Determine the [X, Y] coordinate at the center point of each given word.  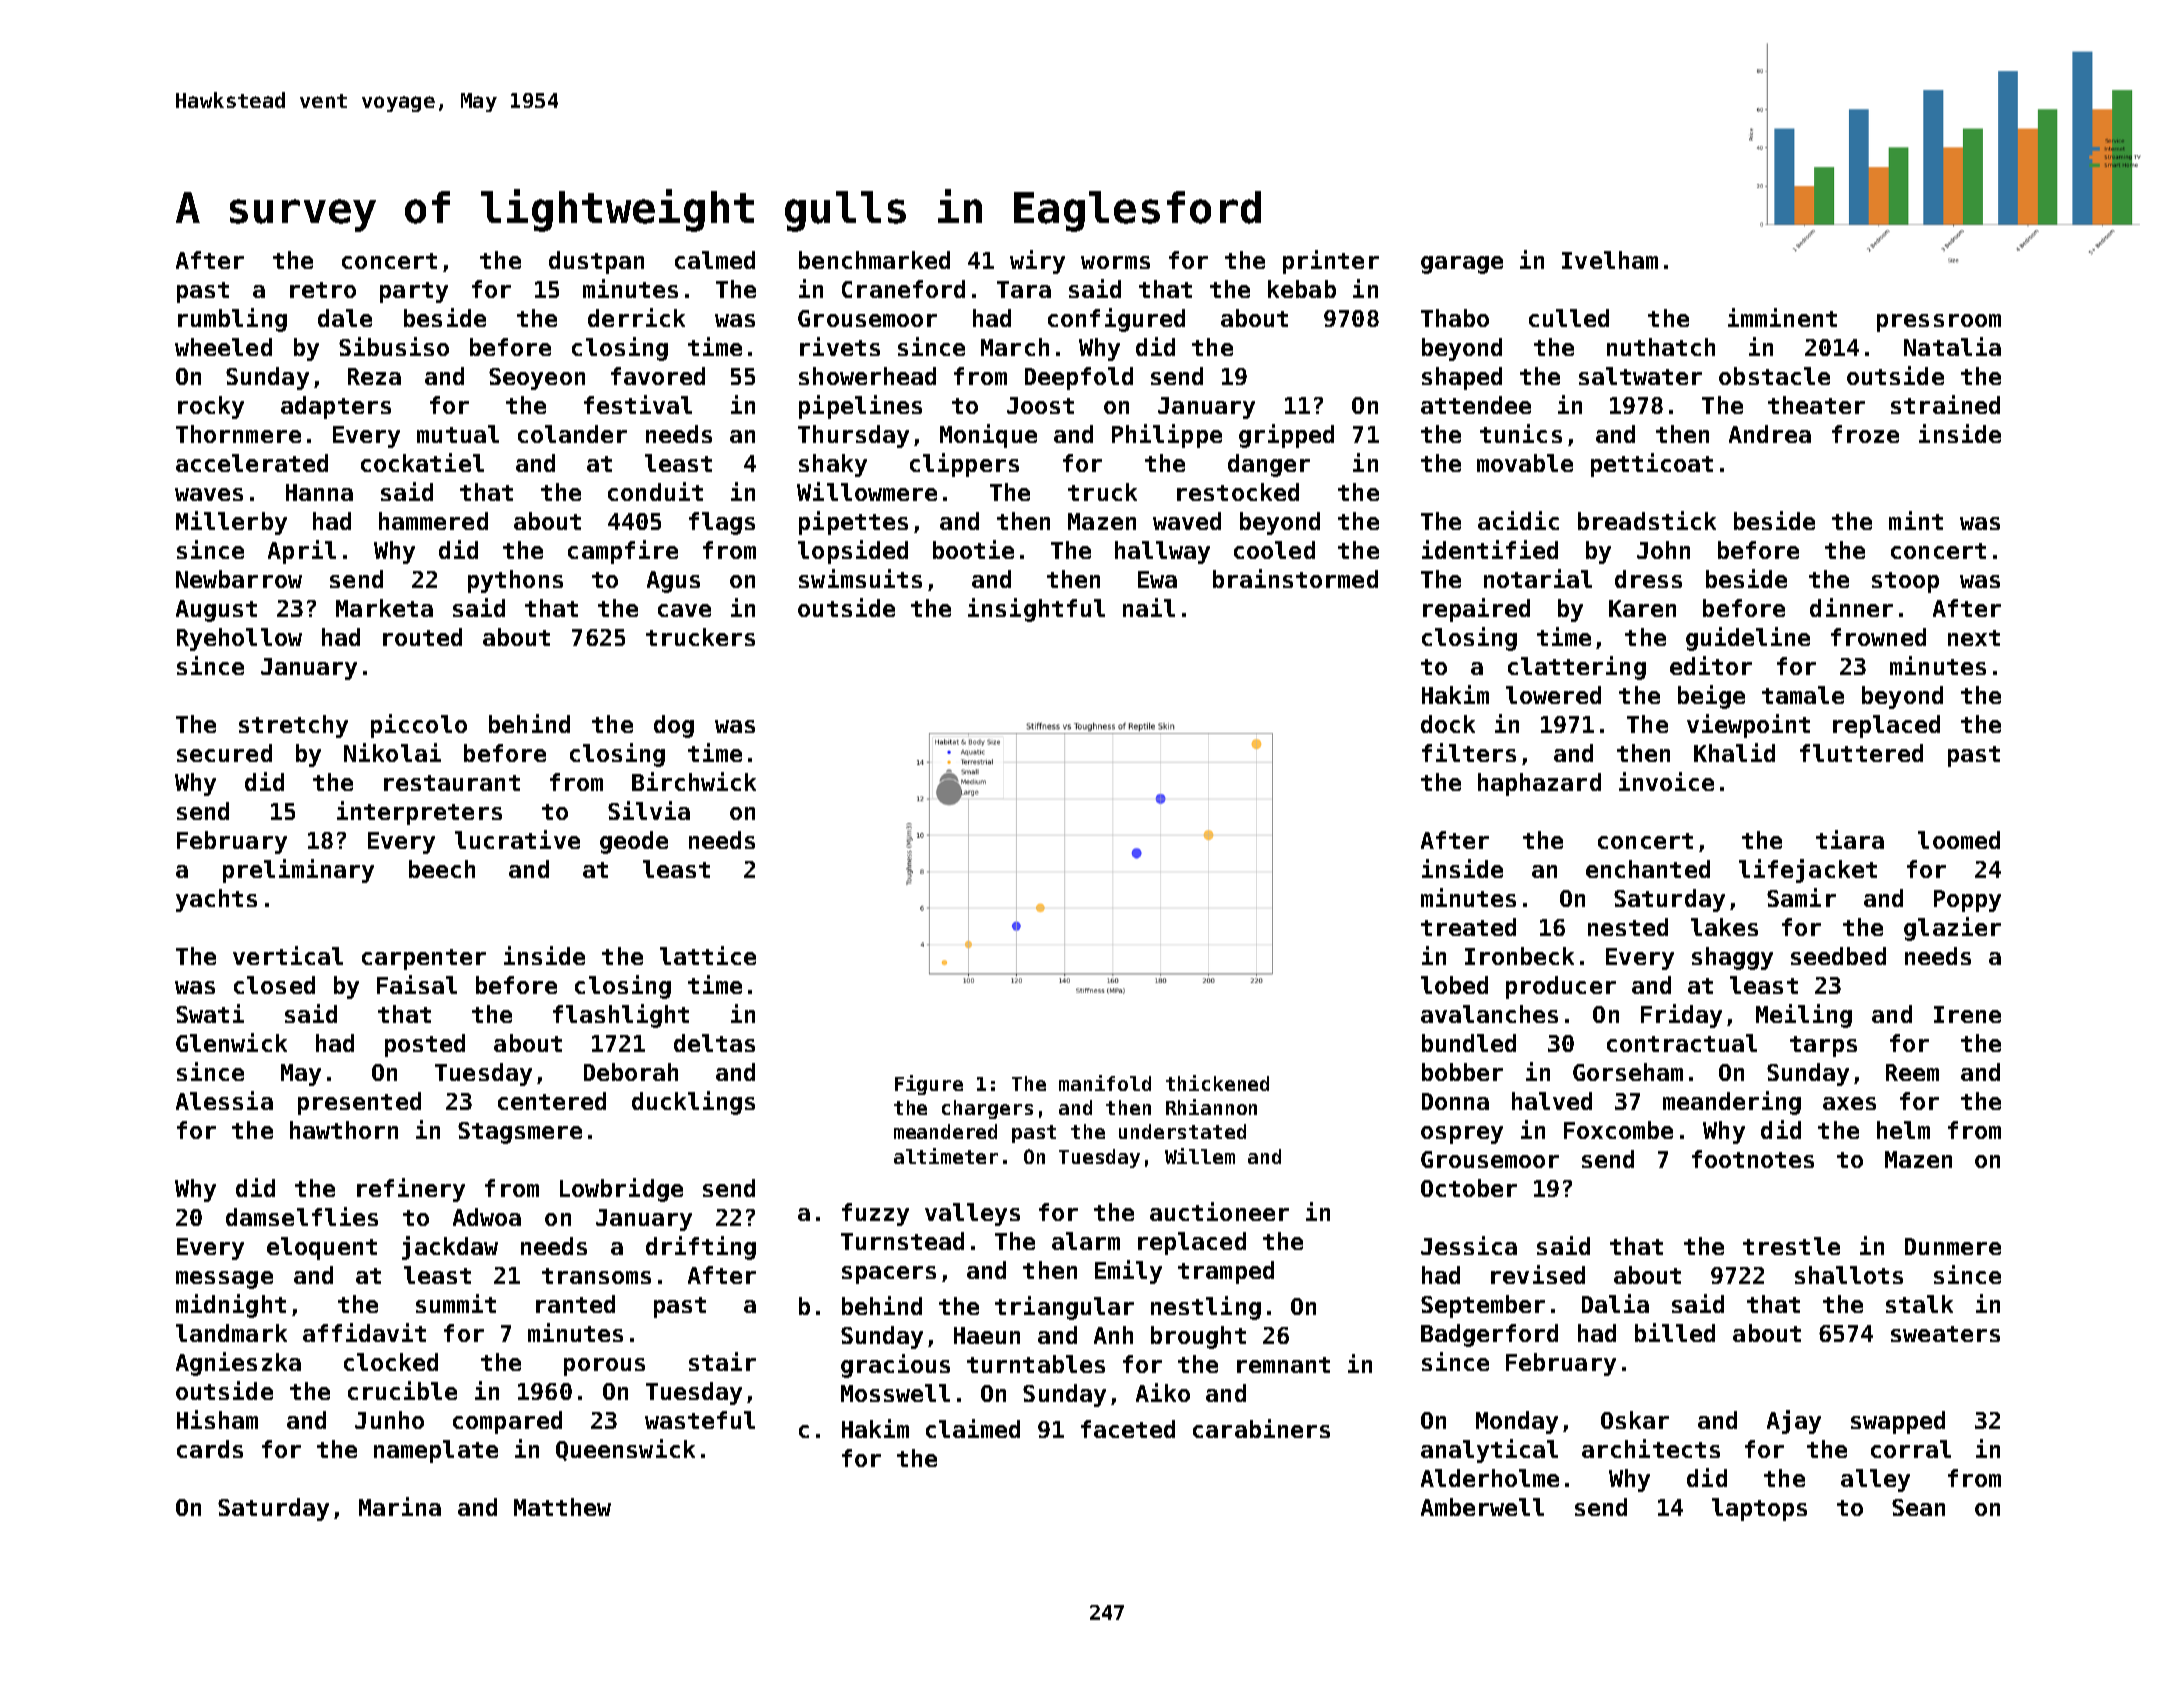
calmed [715, 260]
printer [1331, 262]
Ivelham [1610, 260]
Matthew [562, 1507]
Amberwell [1482, 1507]
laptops [1759, 1509]
